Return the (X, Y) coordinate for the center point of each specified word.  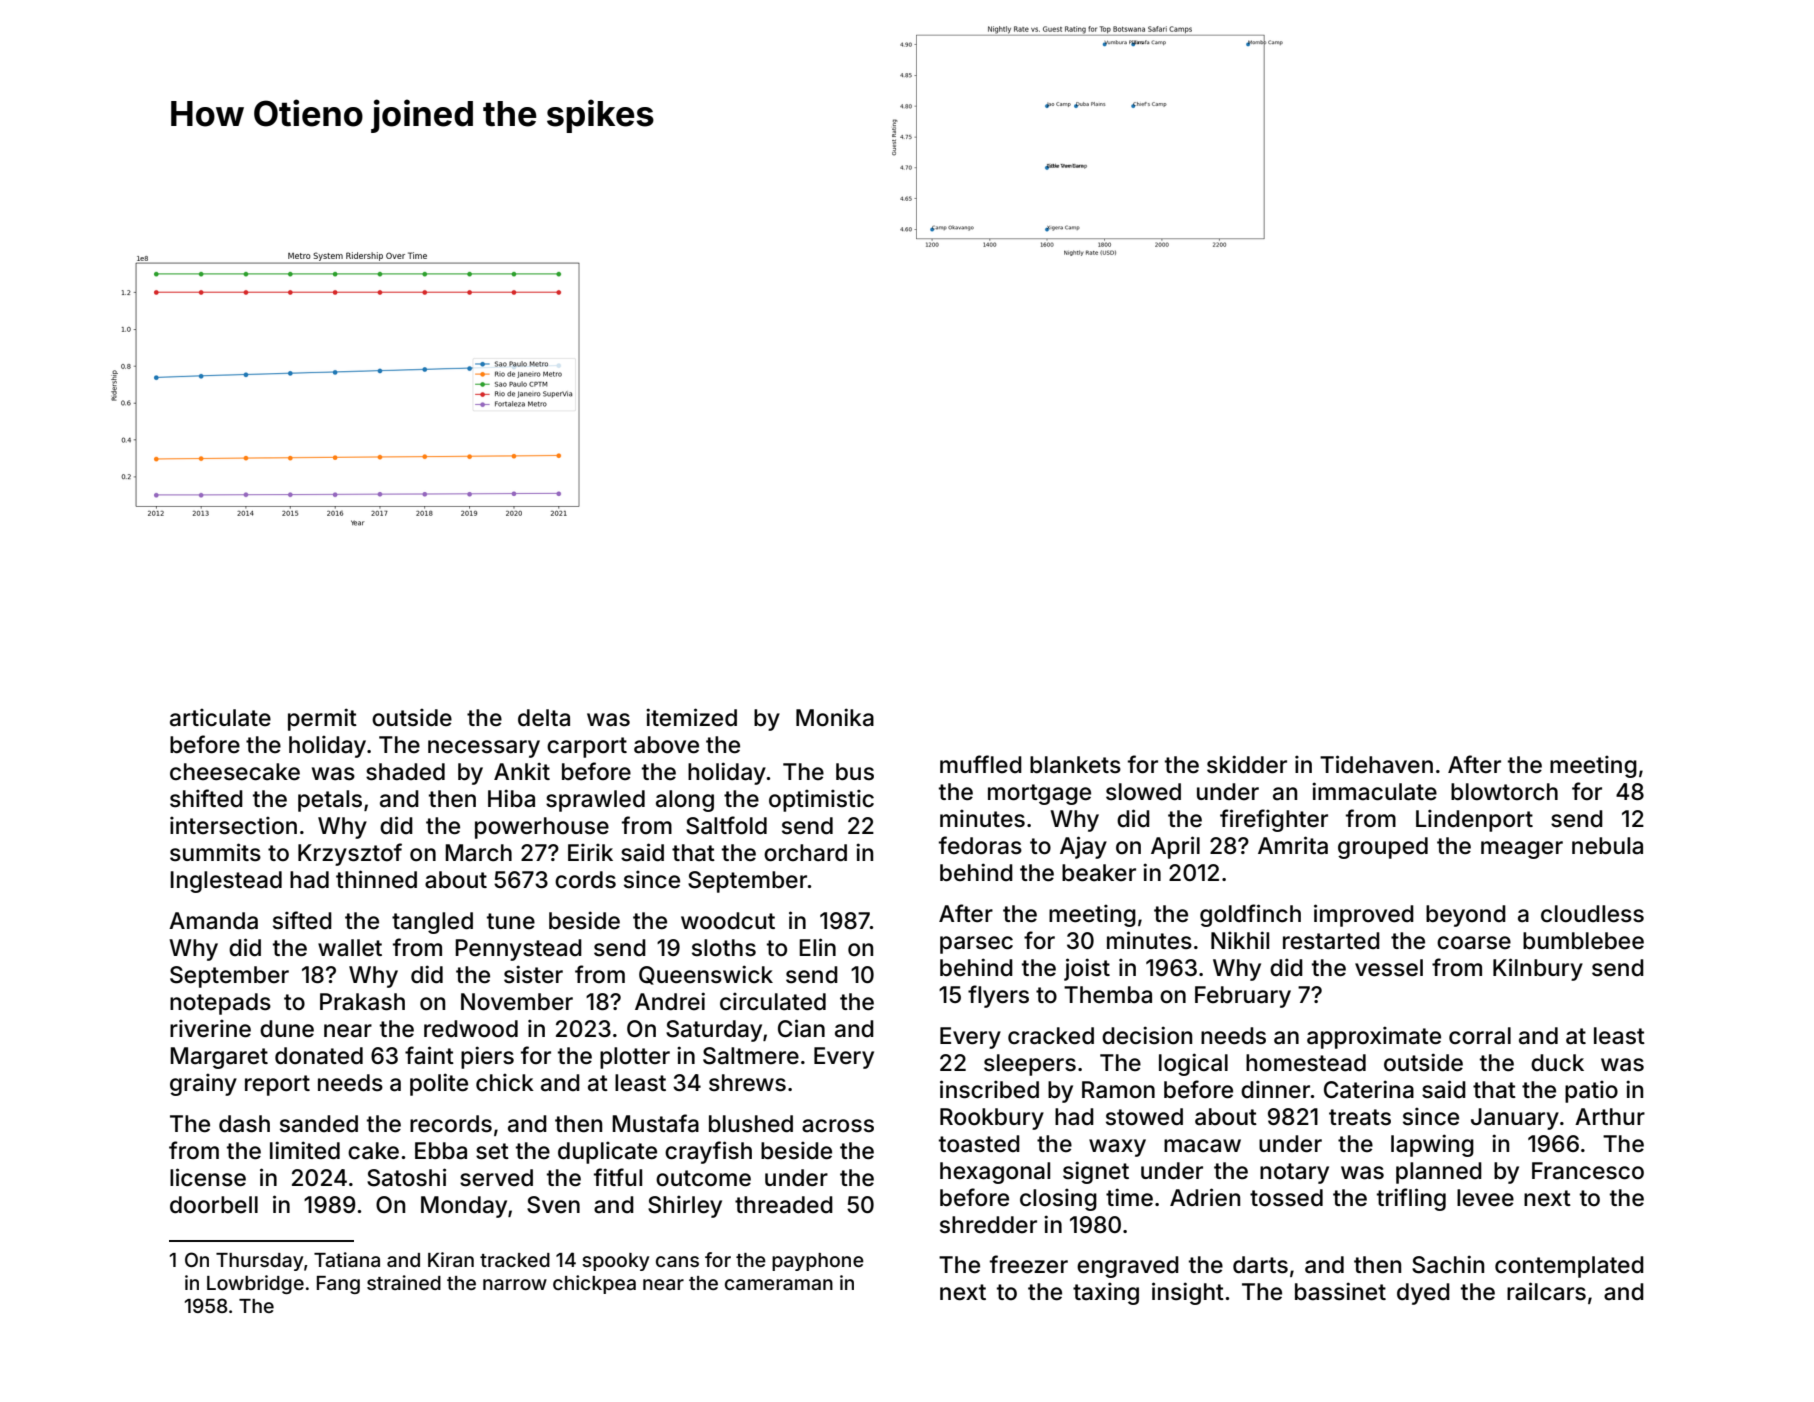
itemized (691, 717)
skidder (1247, 764)
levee (1485, 1198)
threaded (784, 1205)
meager (1522, 850)
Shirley (685, 1206)
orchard (805, 853)
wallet (350, 948)
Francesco (1588, 1171)
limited (305, 1150)
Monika (835, 717)
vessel (1389, 968)
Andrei (670, 1001)
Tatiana (347, 1259)
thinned (376, 879)
